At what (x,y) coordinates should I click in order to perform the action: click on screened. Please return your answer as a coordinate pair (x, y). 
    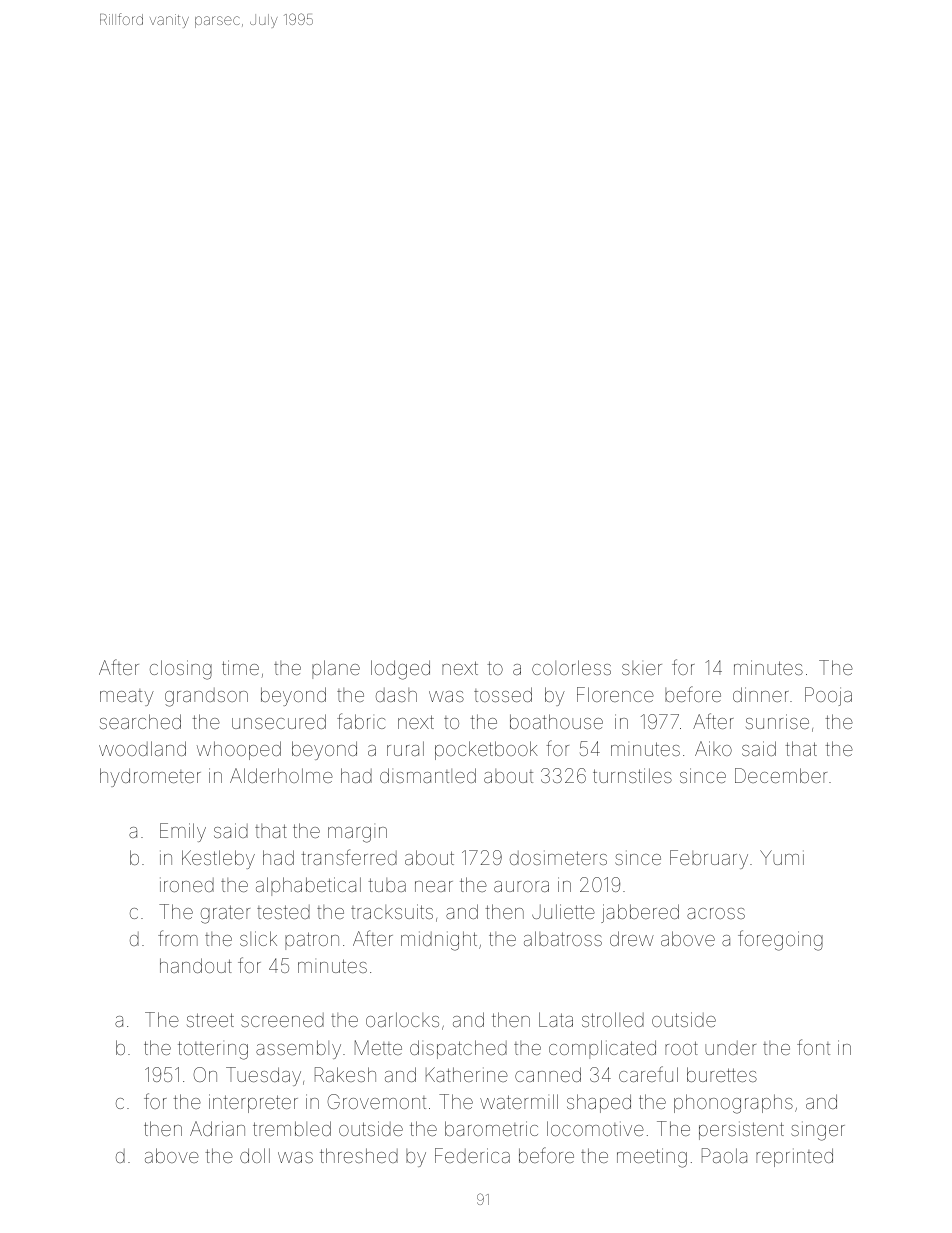
    Looking at the image, I should click on (282, 1020).
